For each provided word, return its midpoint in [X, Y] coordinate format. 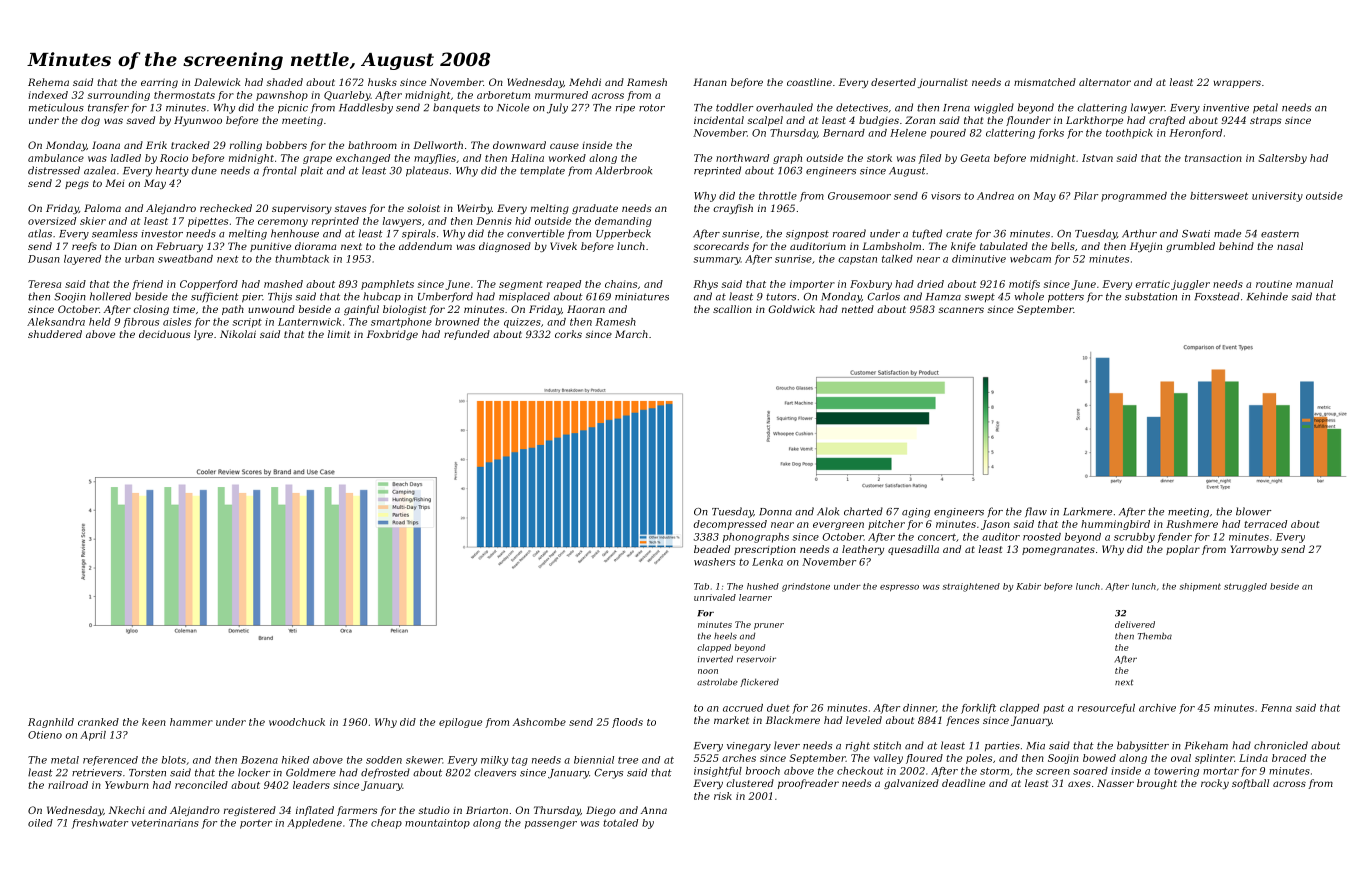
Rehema [48, 82]
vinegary [749, 747]
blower [1253, 511]
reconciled [201, 785]
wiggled [994, 108]
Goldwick [791, 309]
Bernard [844, 133]
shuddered [55, 334]
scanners [961, 310]
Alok [828, 511]
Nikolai [238, 334]
